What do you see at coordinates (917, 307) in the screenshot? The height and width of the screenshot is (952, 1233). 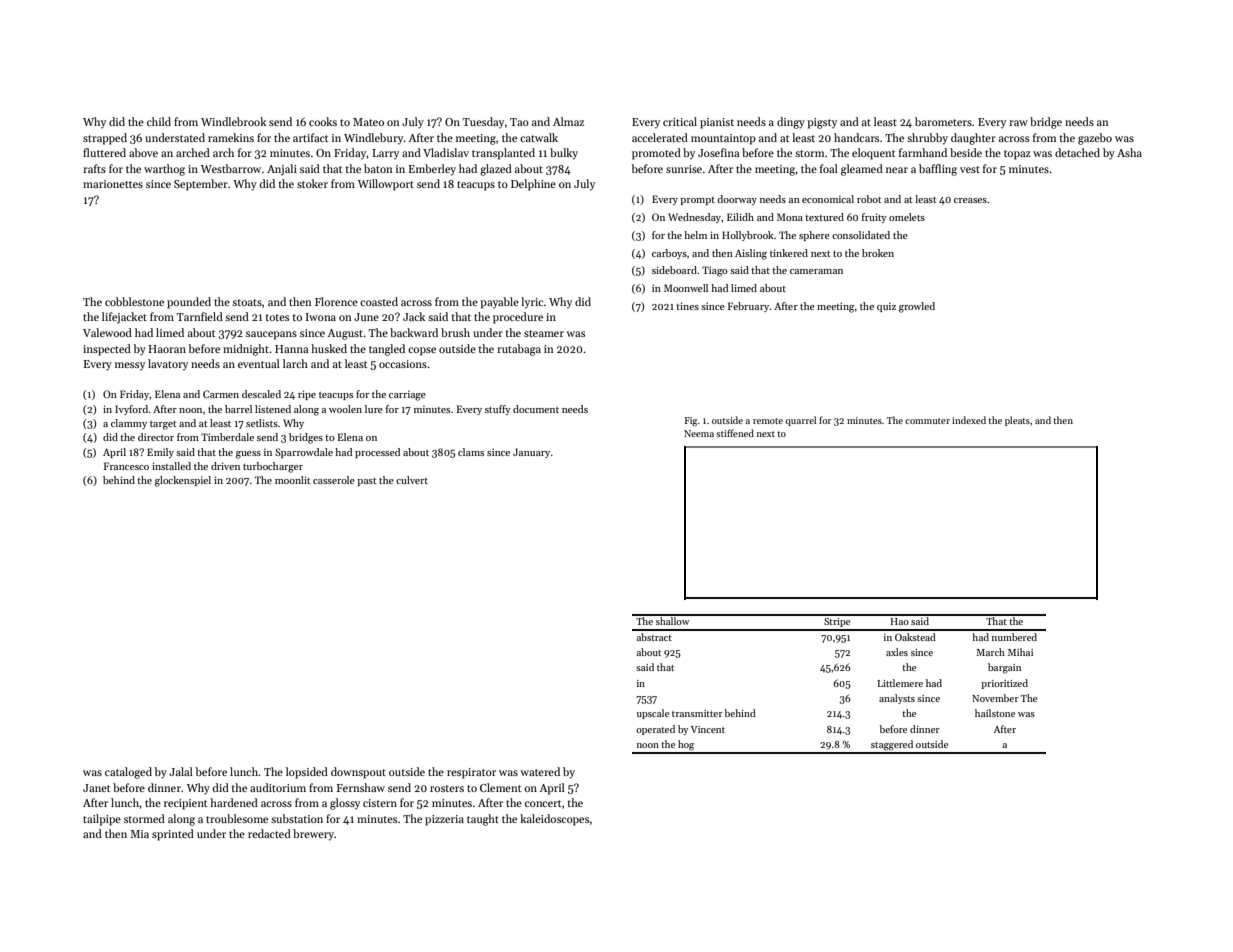 I see `growled` at bounding box center [917, 307].
